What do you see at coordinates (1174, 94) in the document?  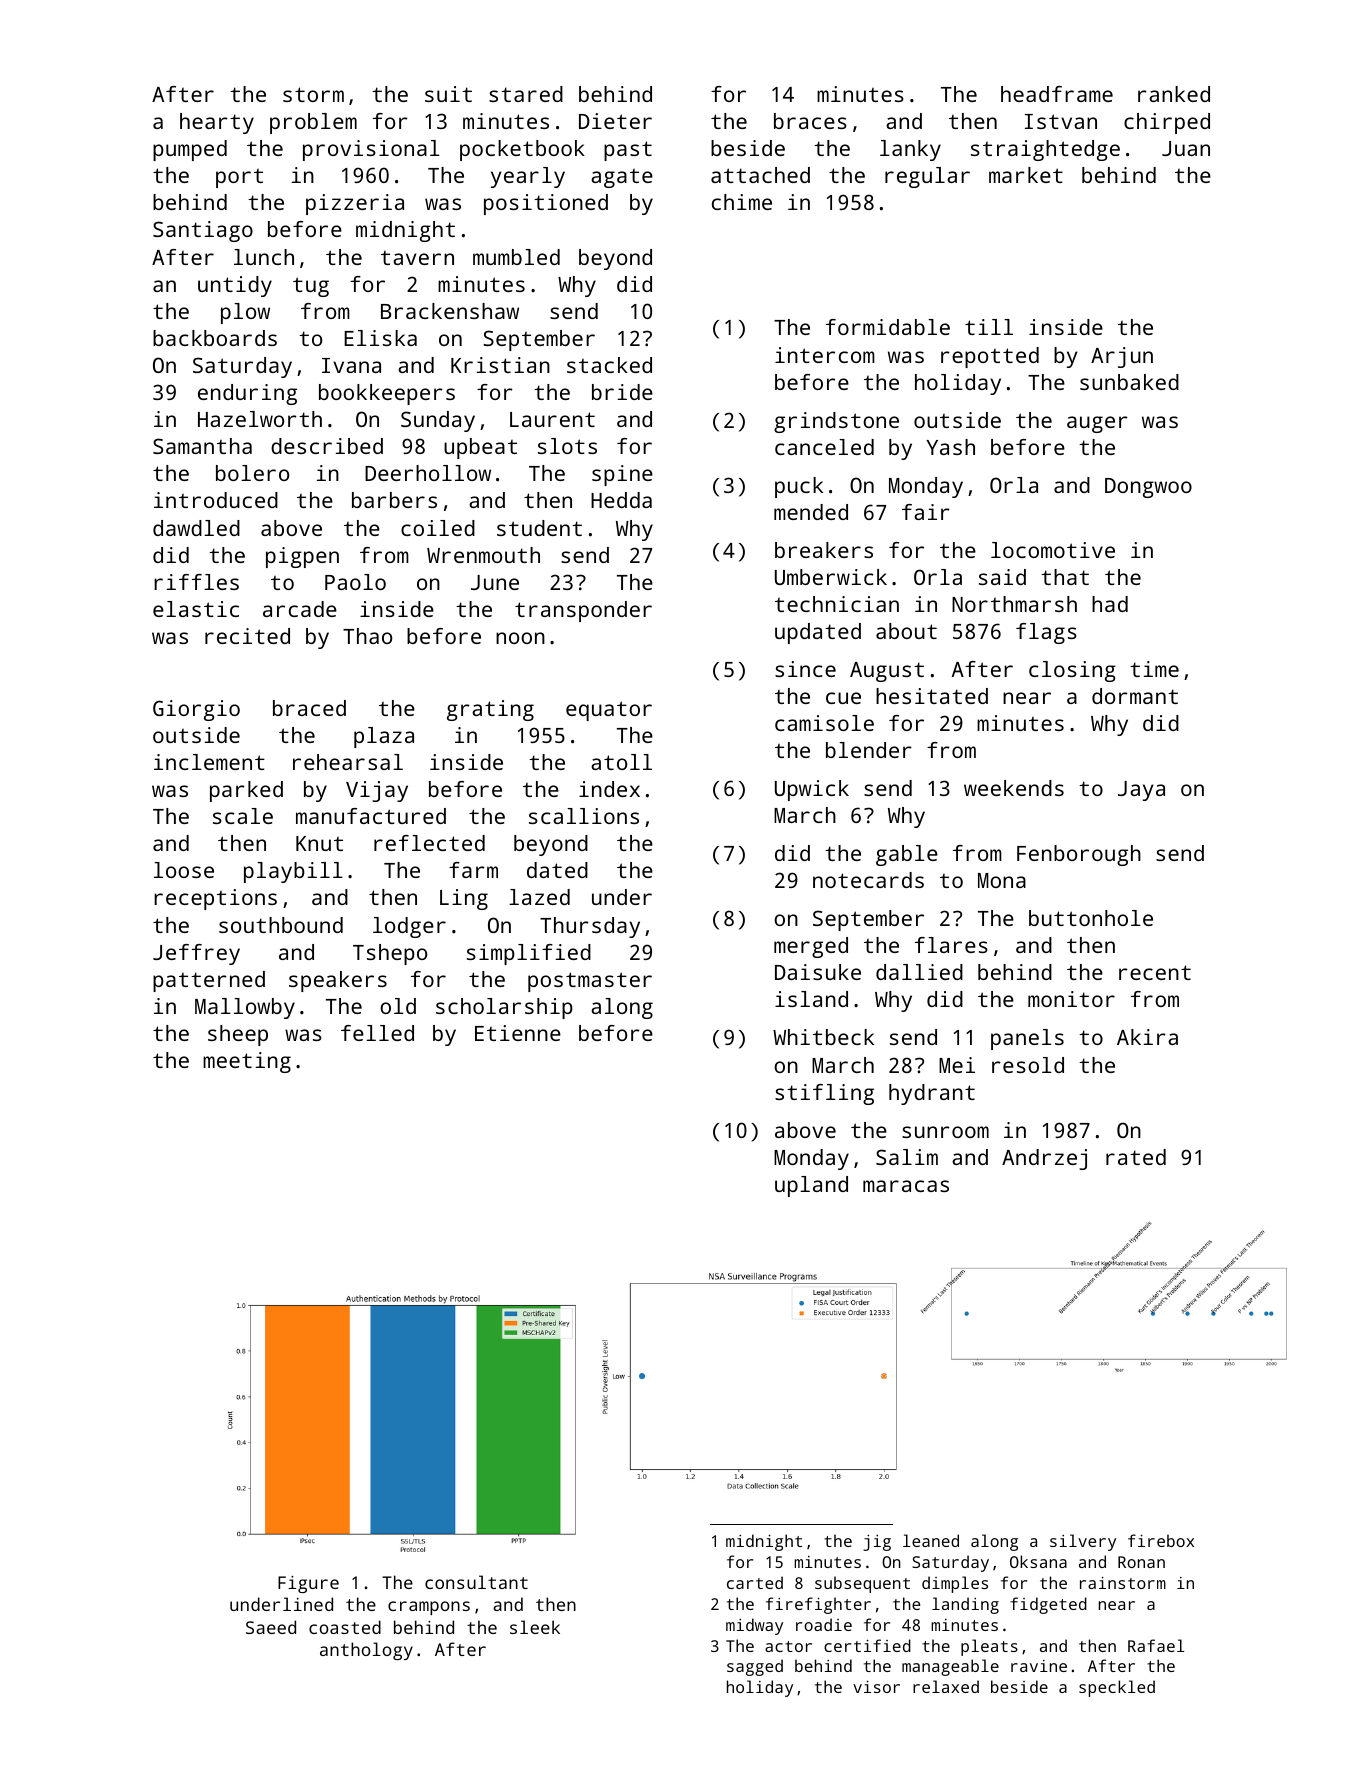 I see `ranked` at bounding box center [1174, 94].
